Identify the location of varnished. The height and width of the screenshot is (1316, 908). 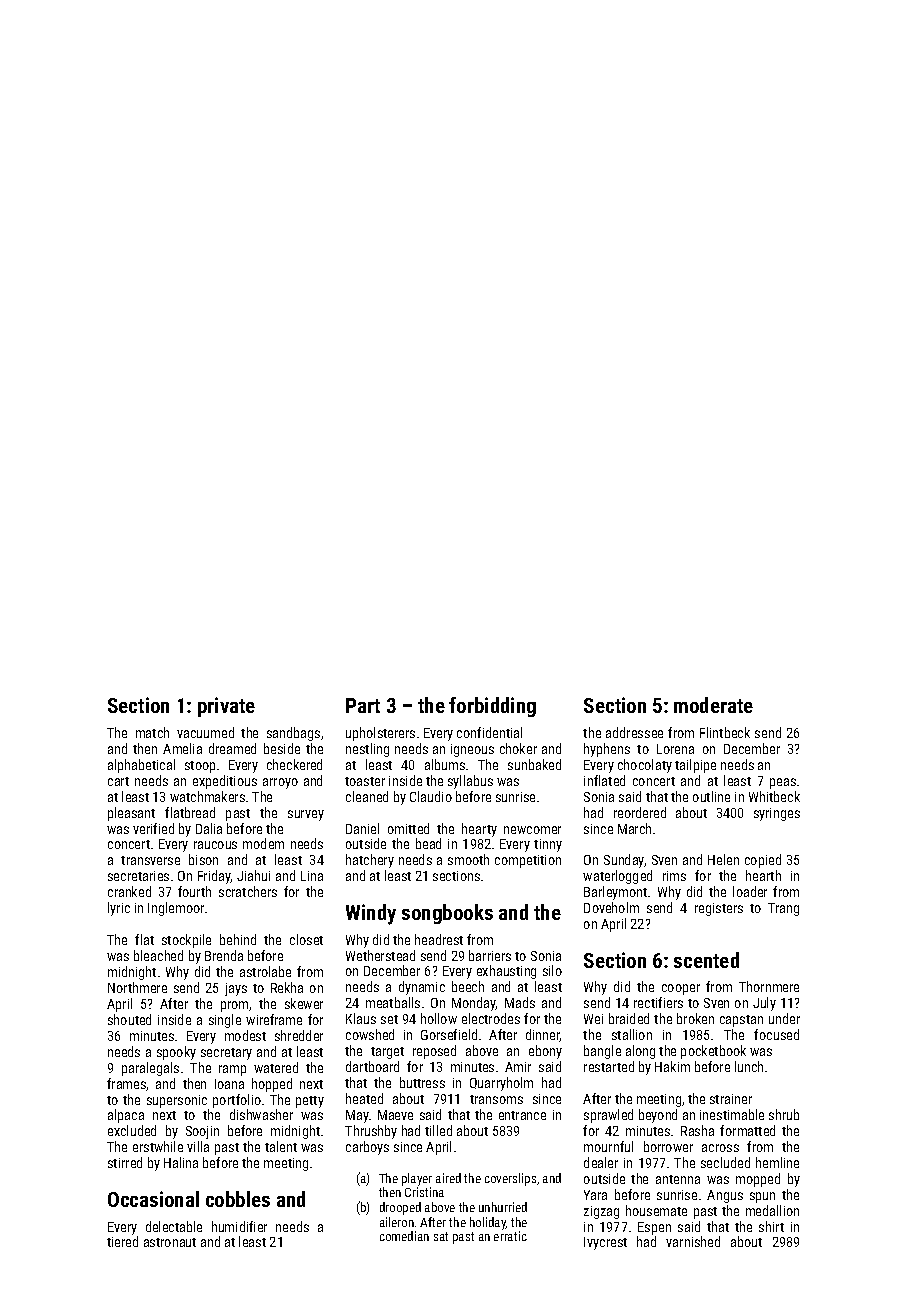
(693, 1241).
